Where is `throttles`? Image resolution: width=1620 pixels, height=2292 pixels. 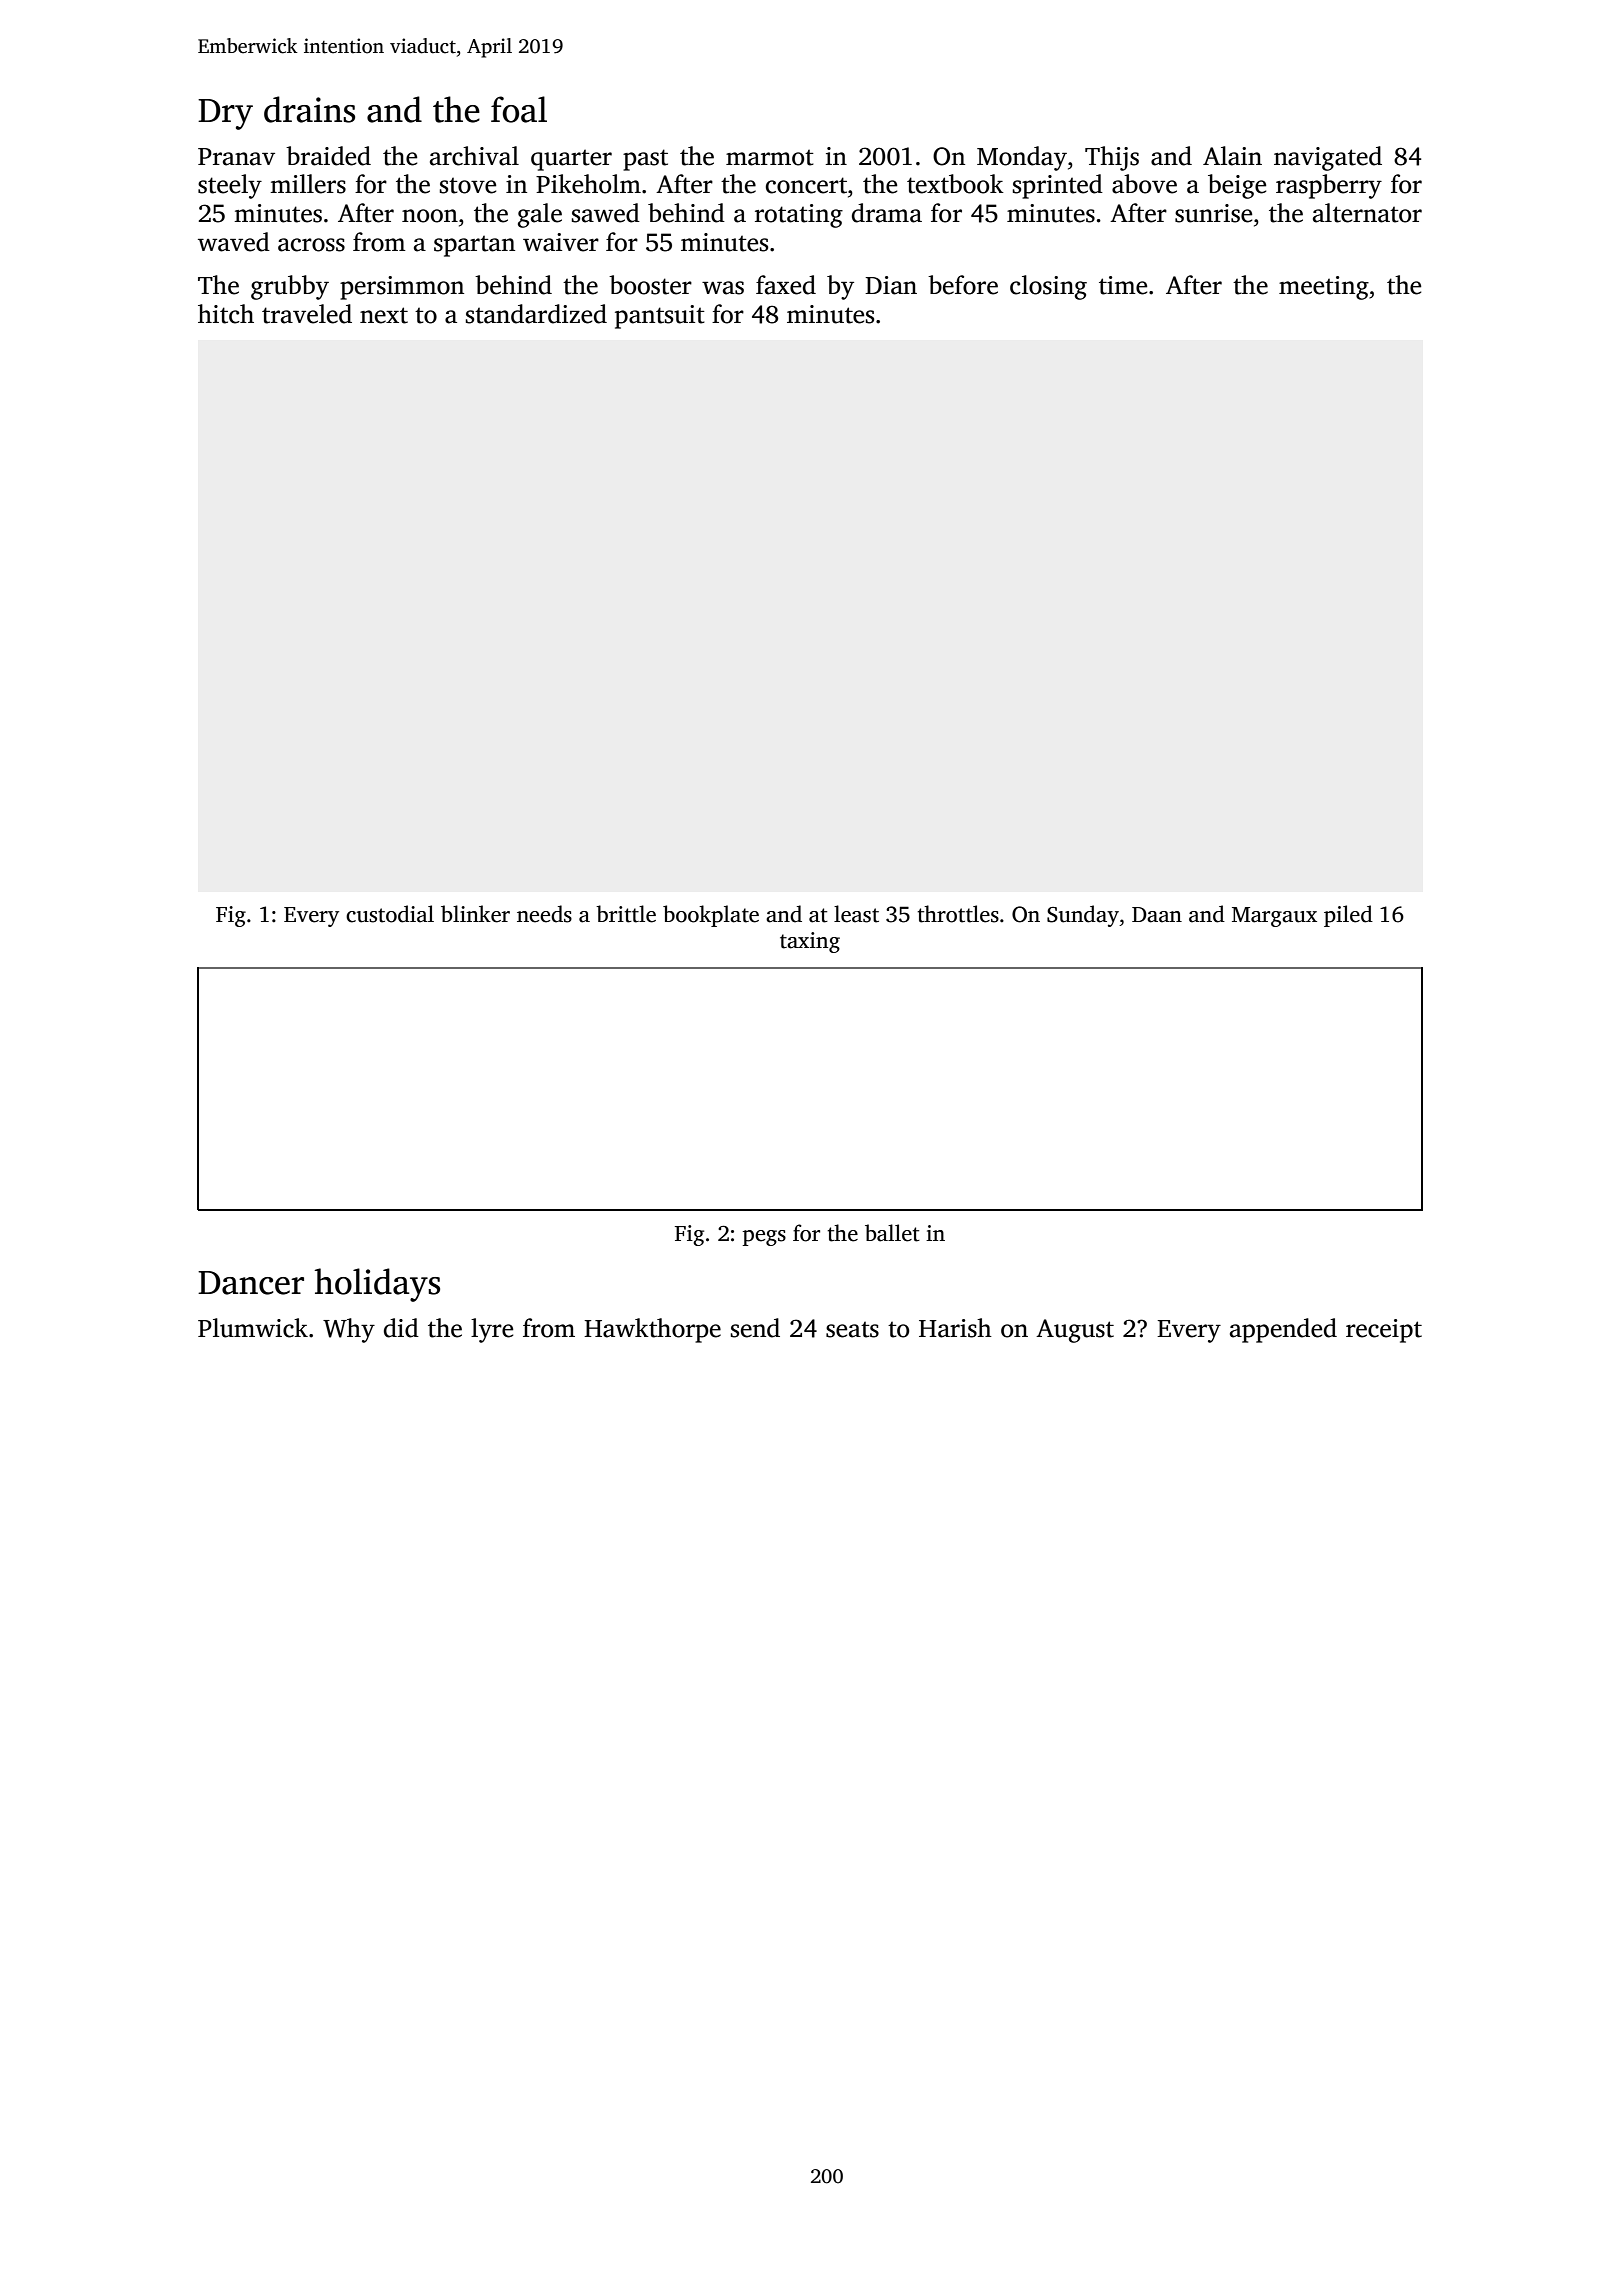
throttles is located at coordinates (958, 914).
